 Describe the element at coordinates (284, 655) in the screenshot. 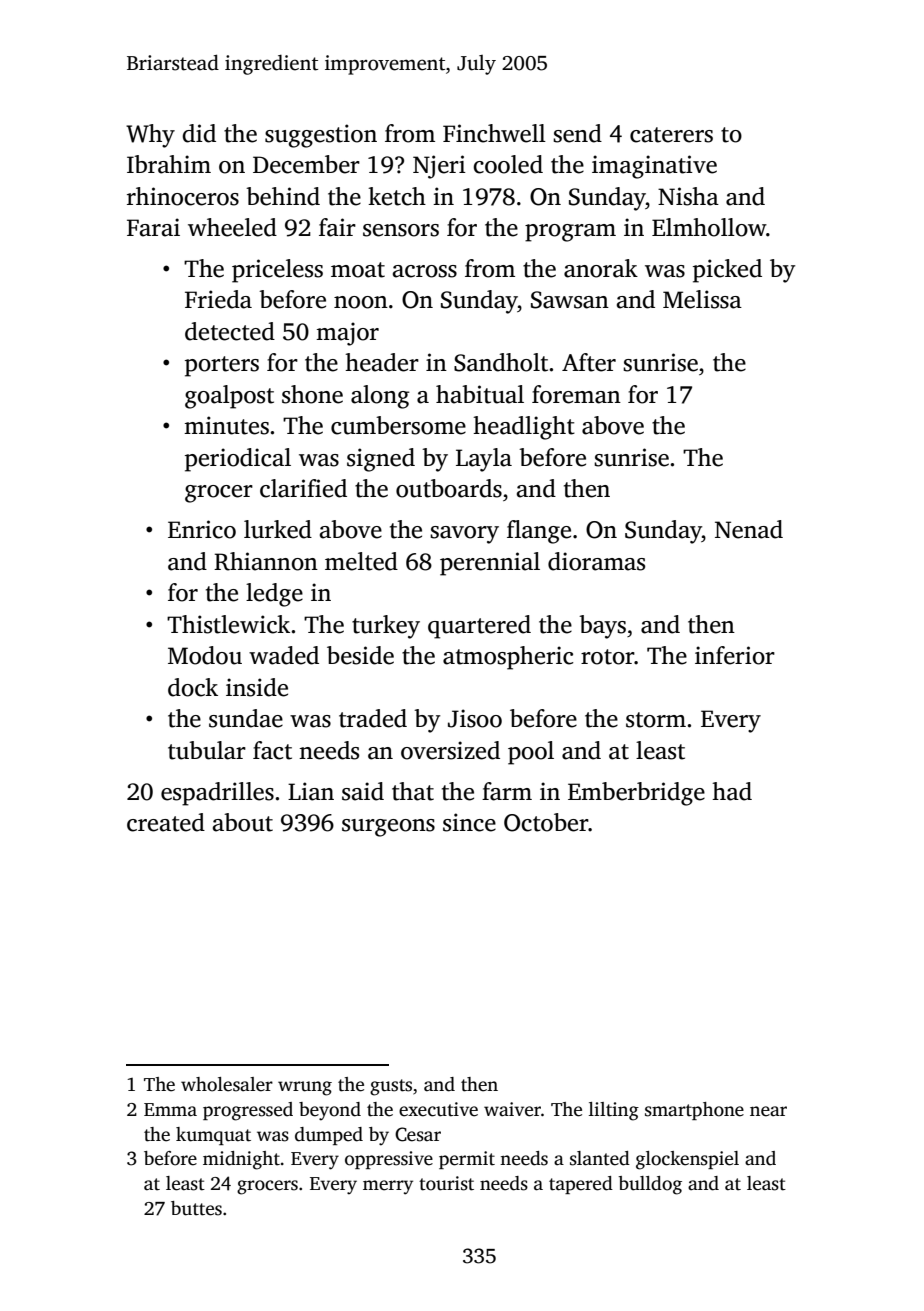

I see `waded` at that location.
